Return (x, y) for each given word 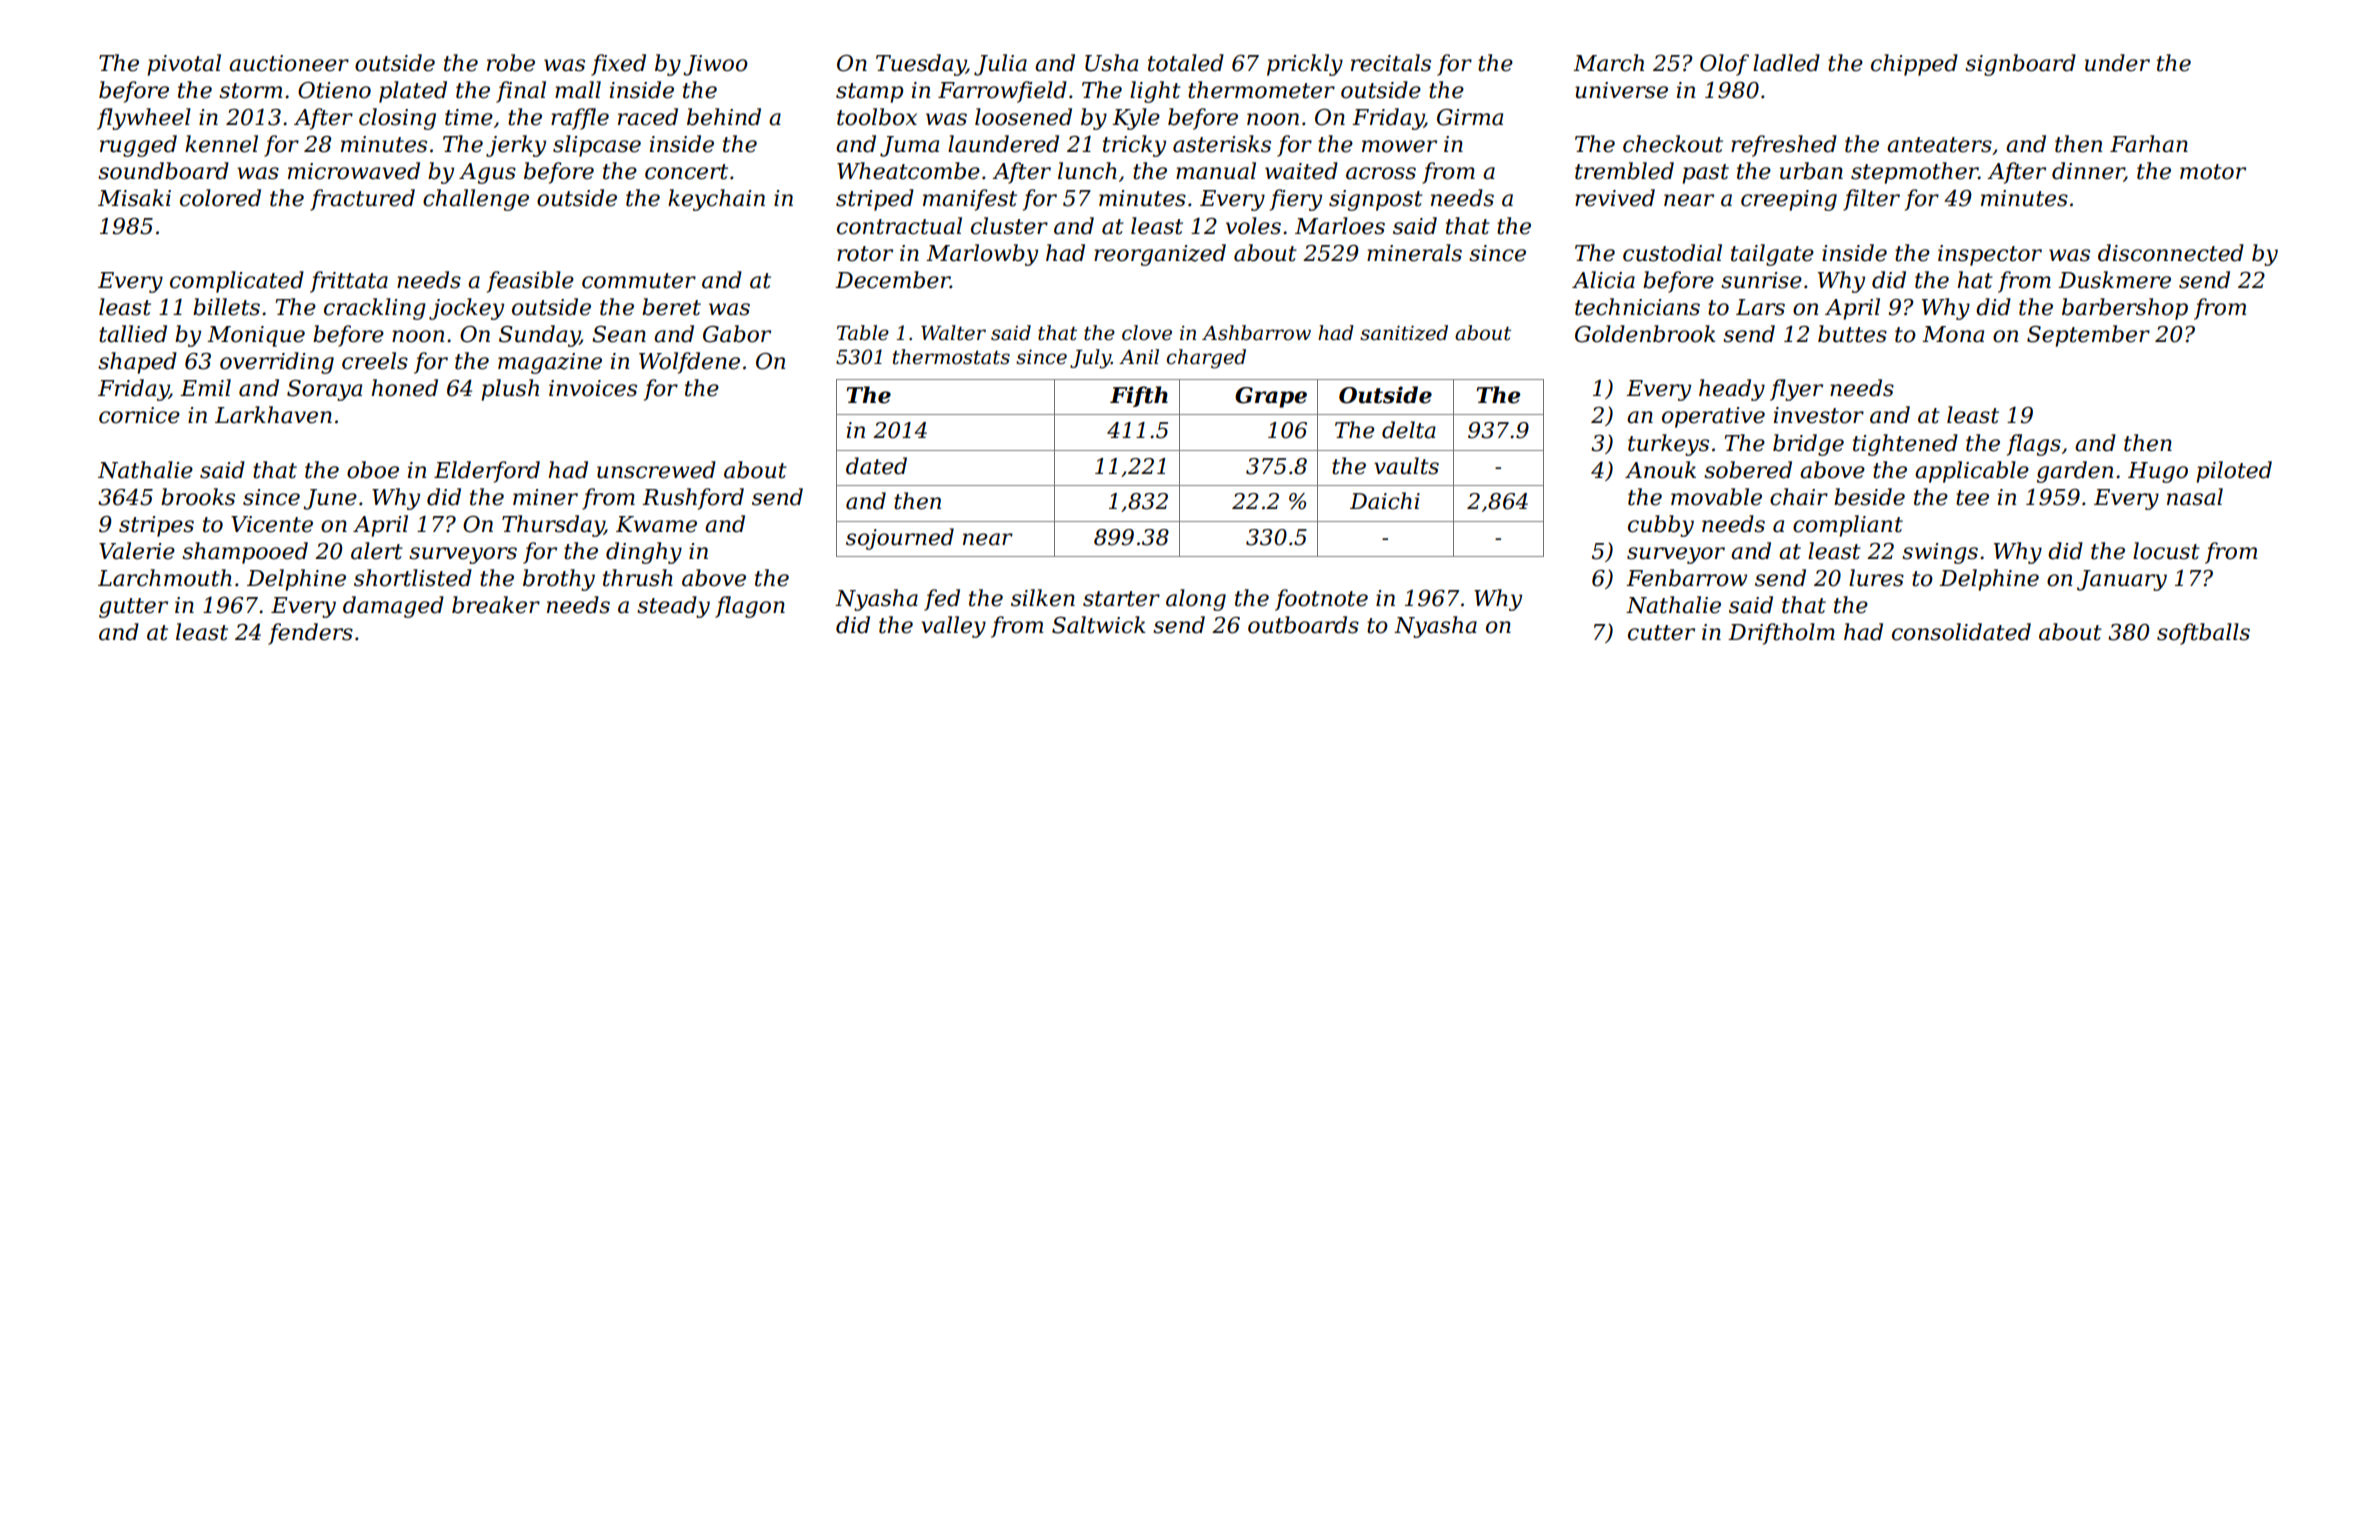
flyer (1796, 390)
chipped (1914, 65)
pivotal (184, 65)
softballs (2203, 634)
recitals (1391, 63)
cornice (139, 415)
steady (673, 607)
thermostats (951, 357)
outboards (1303, 625)
